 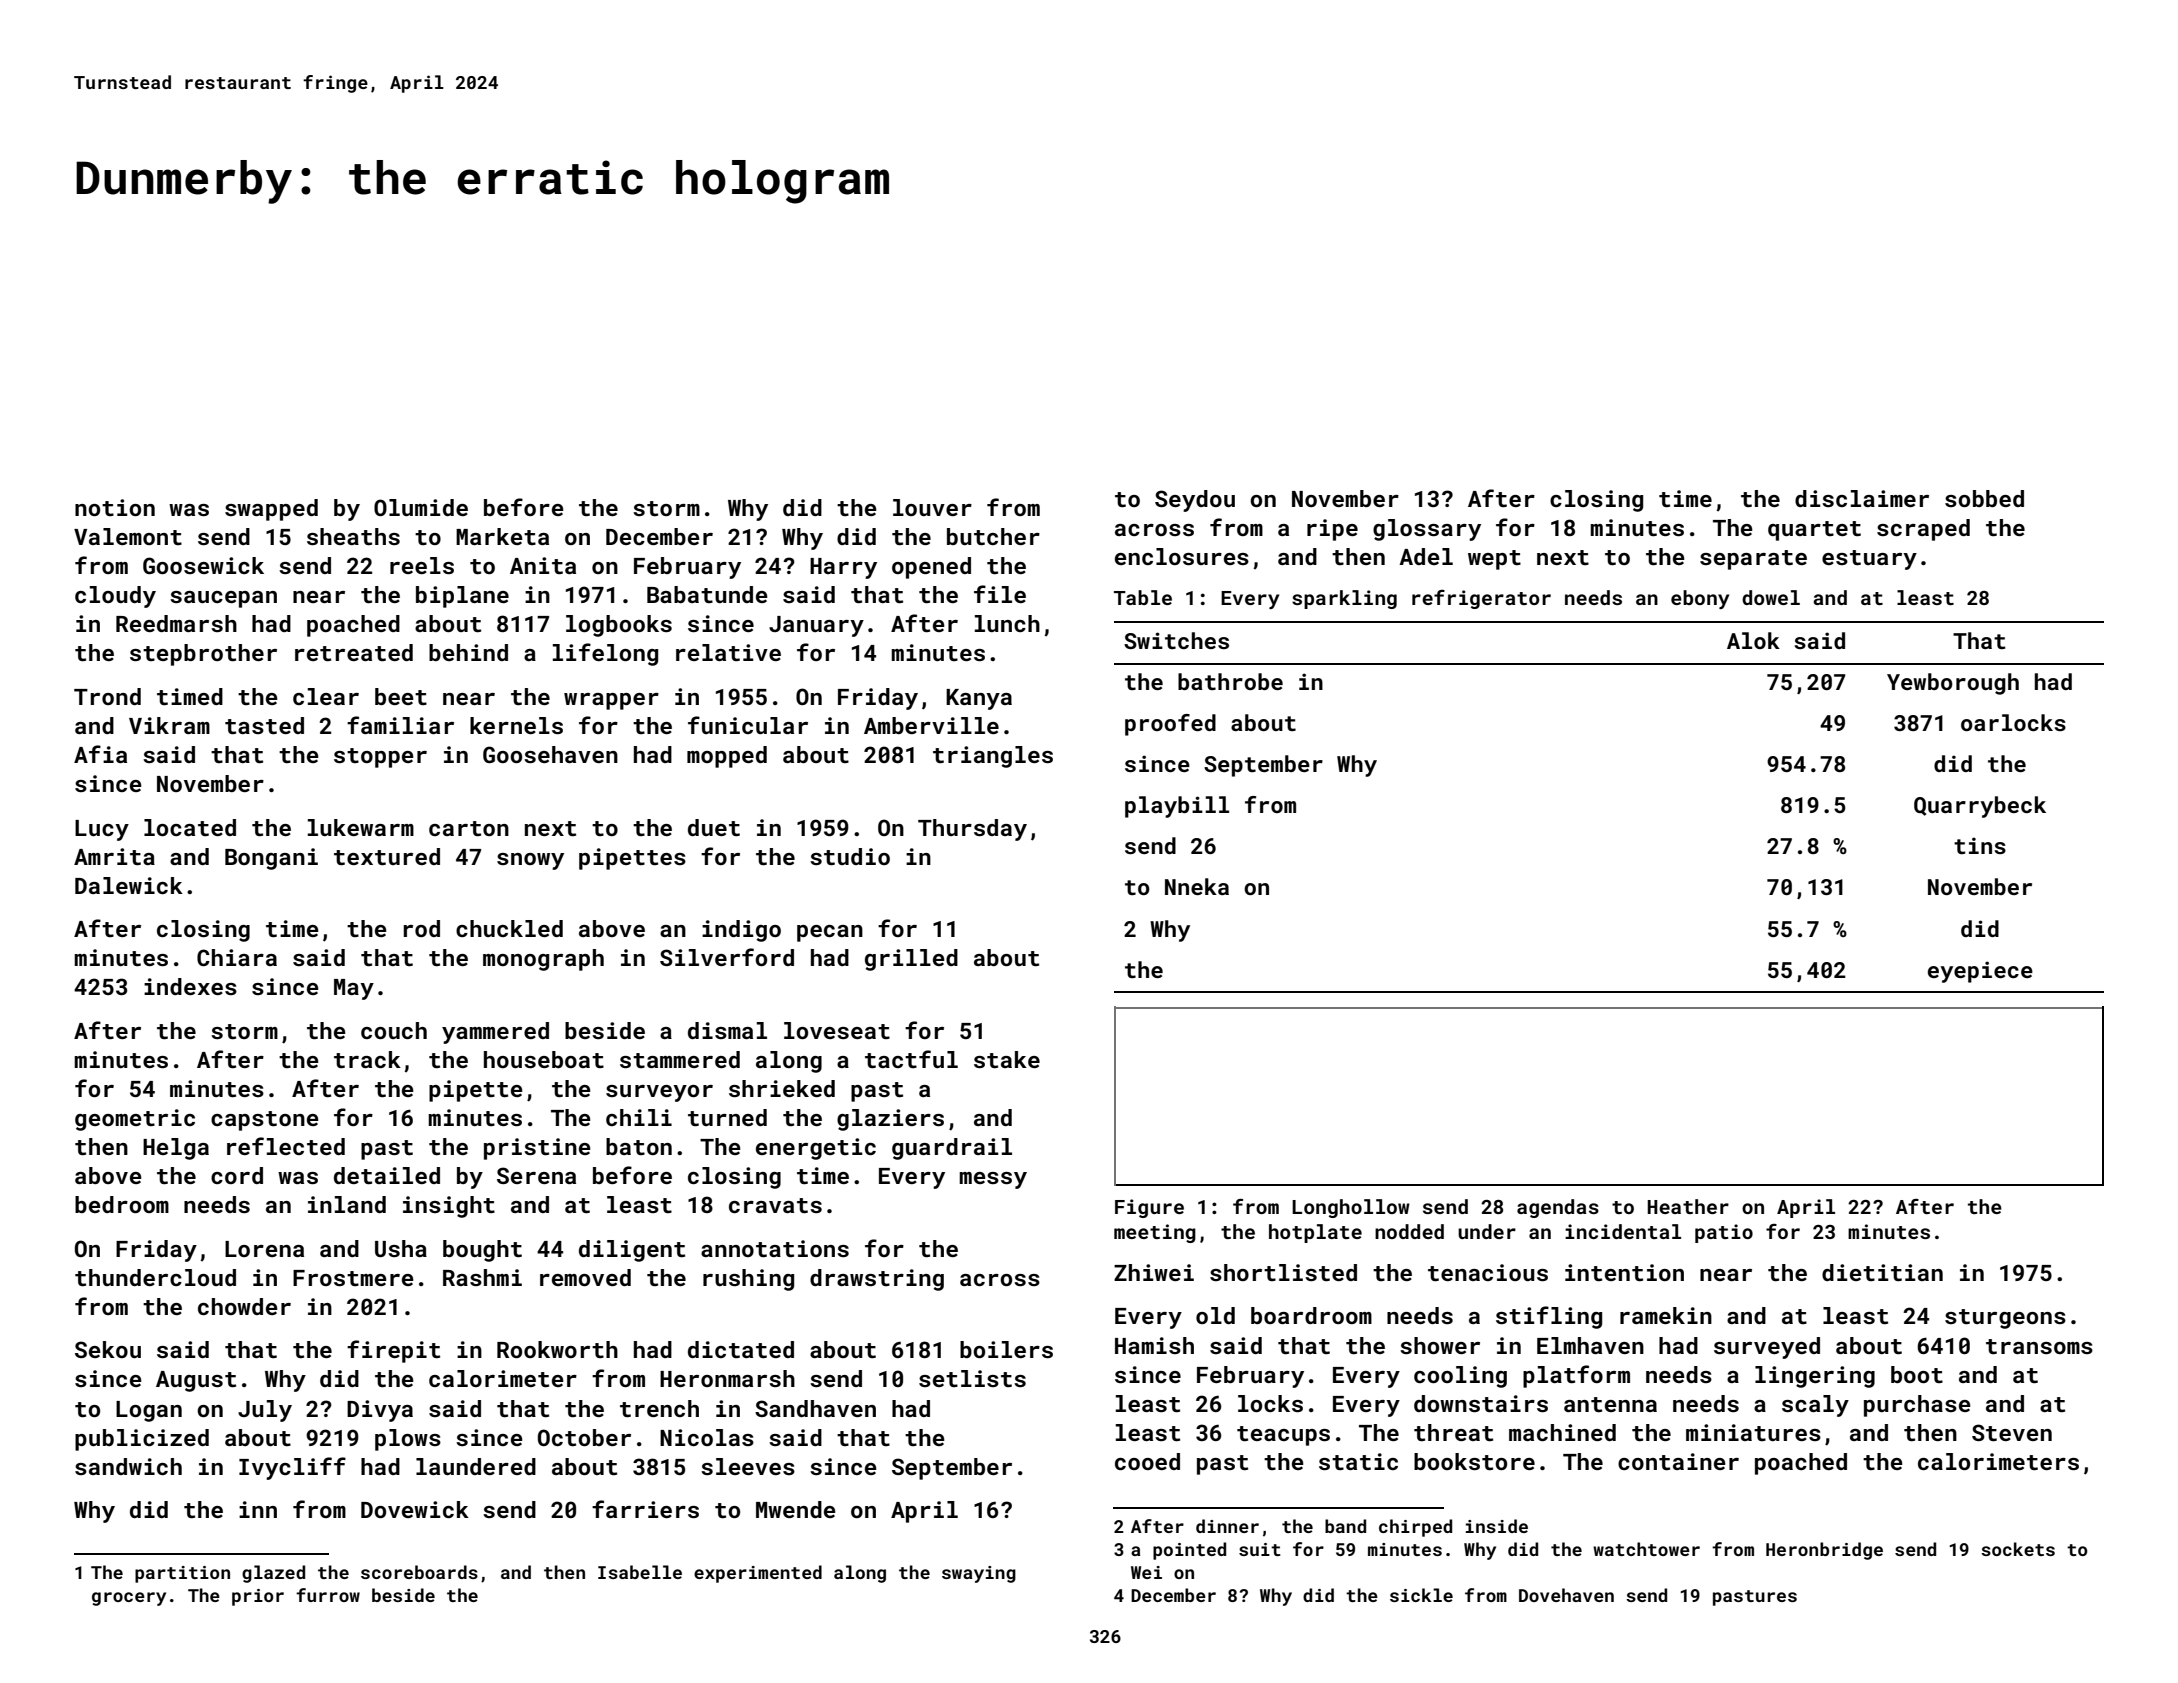 I want to click on glaziers, so click(x=890, y=1120).
